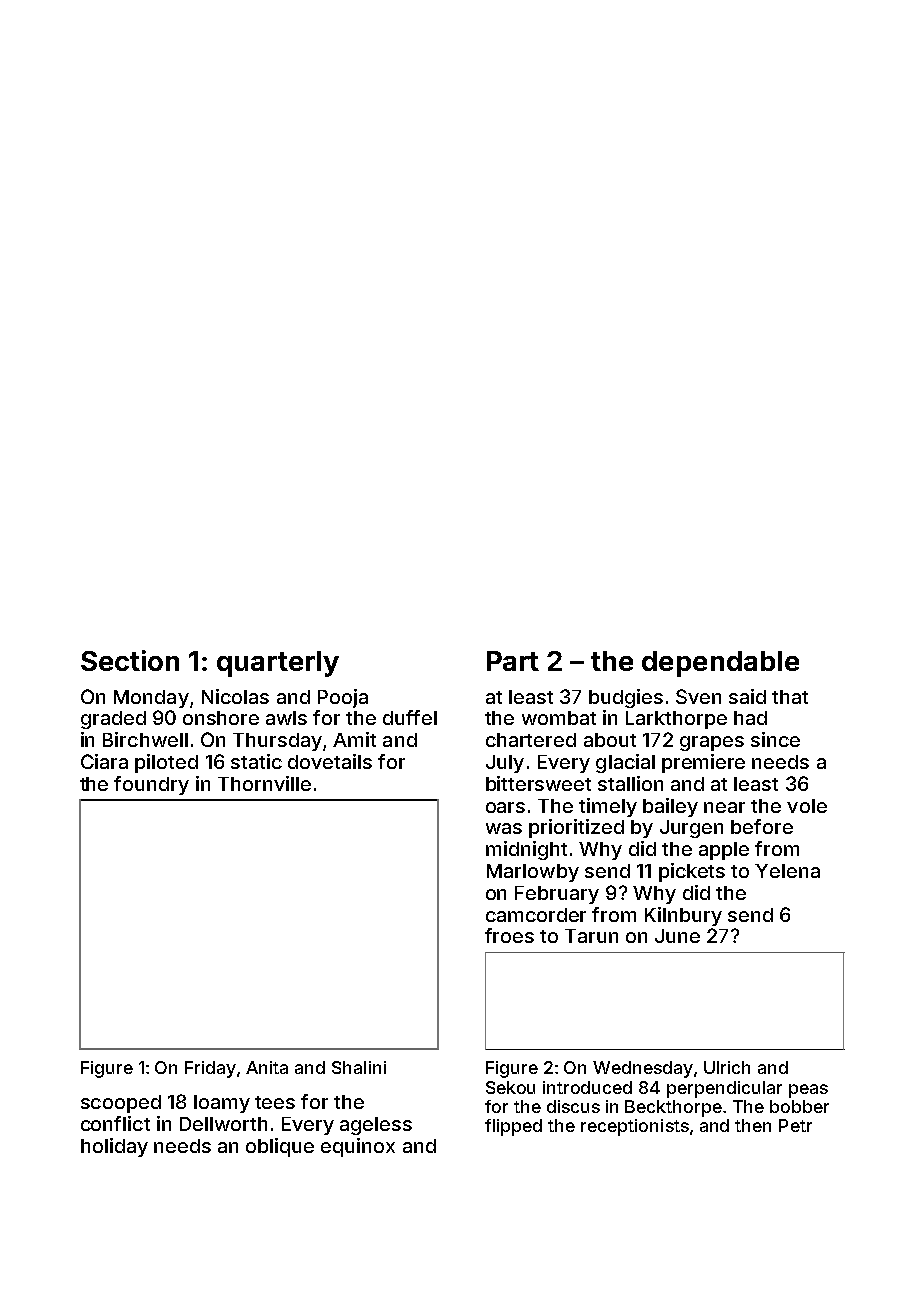 Image resolution: width=924 pixels, height=1311 pixels. I want to click on Section, so click(130, 660).
